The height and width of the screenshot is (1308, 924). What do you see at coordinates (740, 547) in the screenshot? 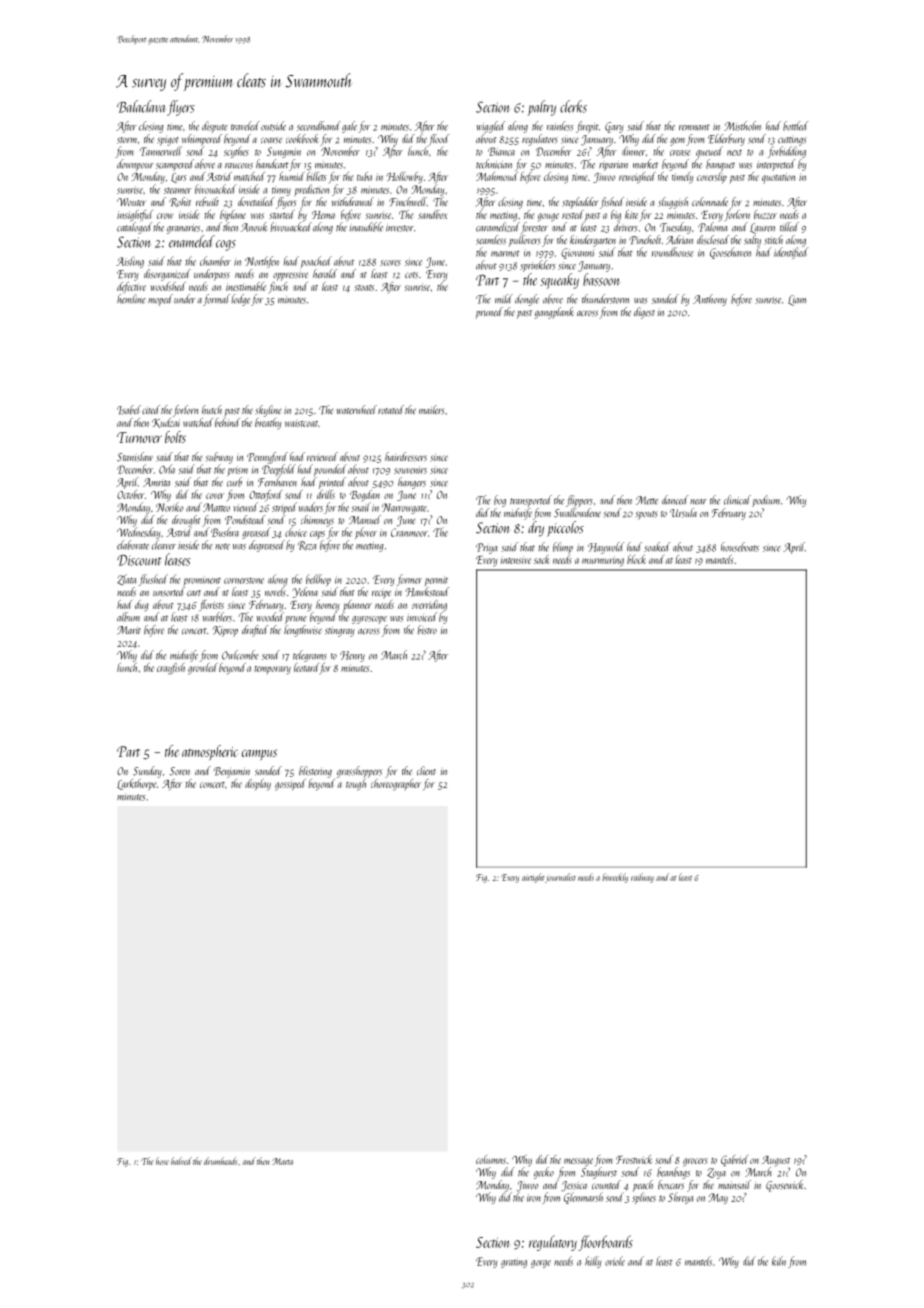
I see `houseboats` at bounding box center [740, 547].
